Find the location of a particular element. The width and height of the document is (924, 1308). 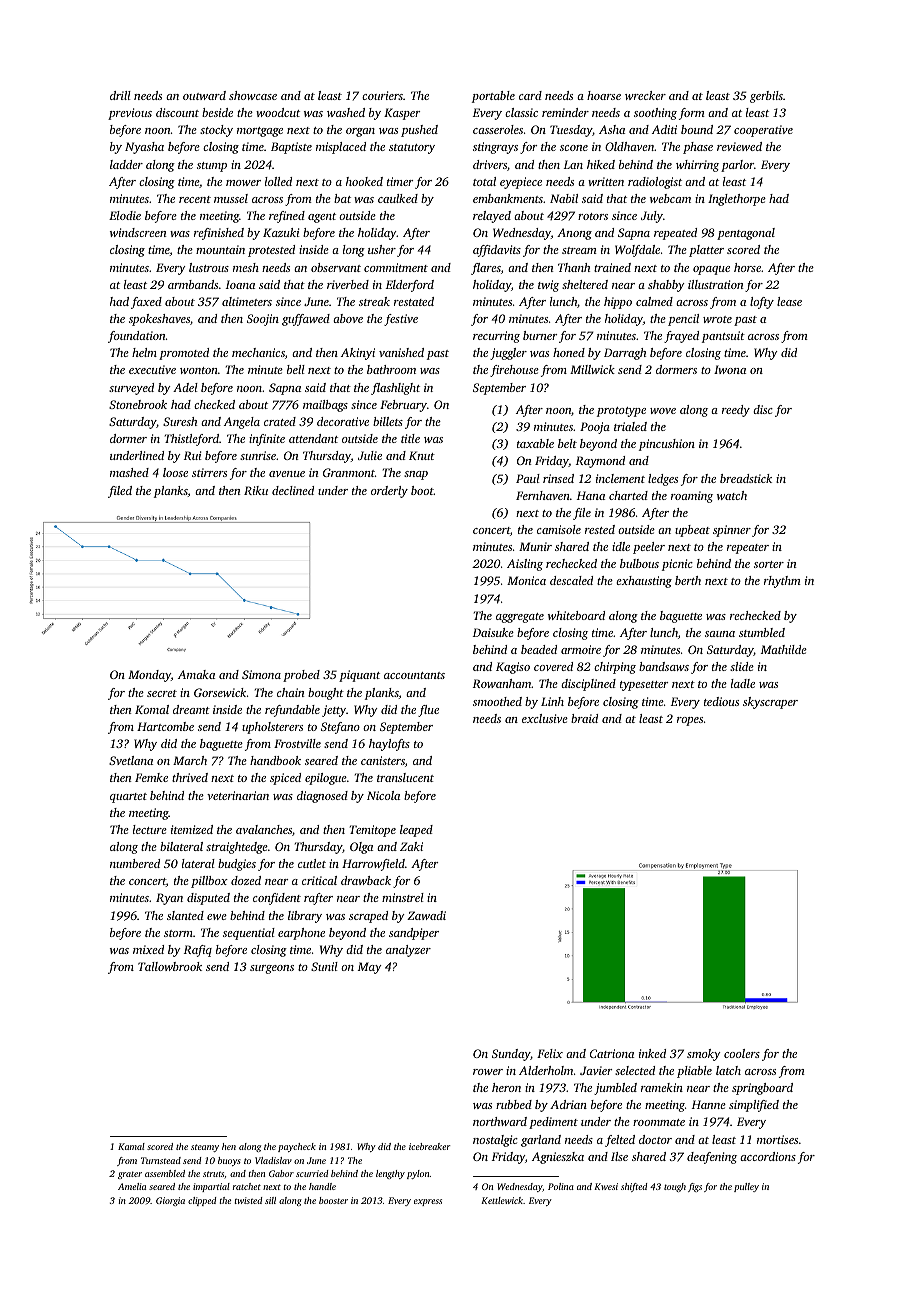

Stonebrook is located at coordinates (138, 404).
